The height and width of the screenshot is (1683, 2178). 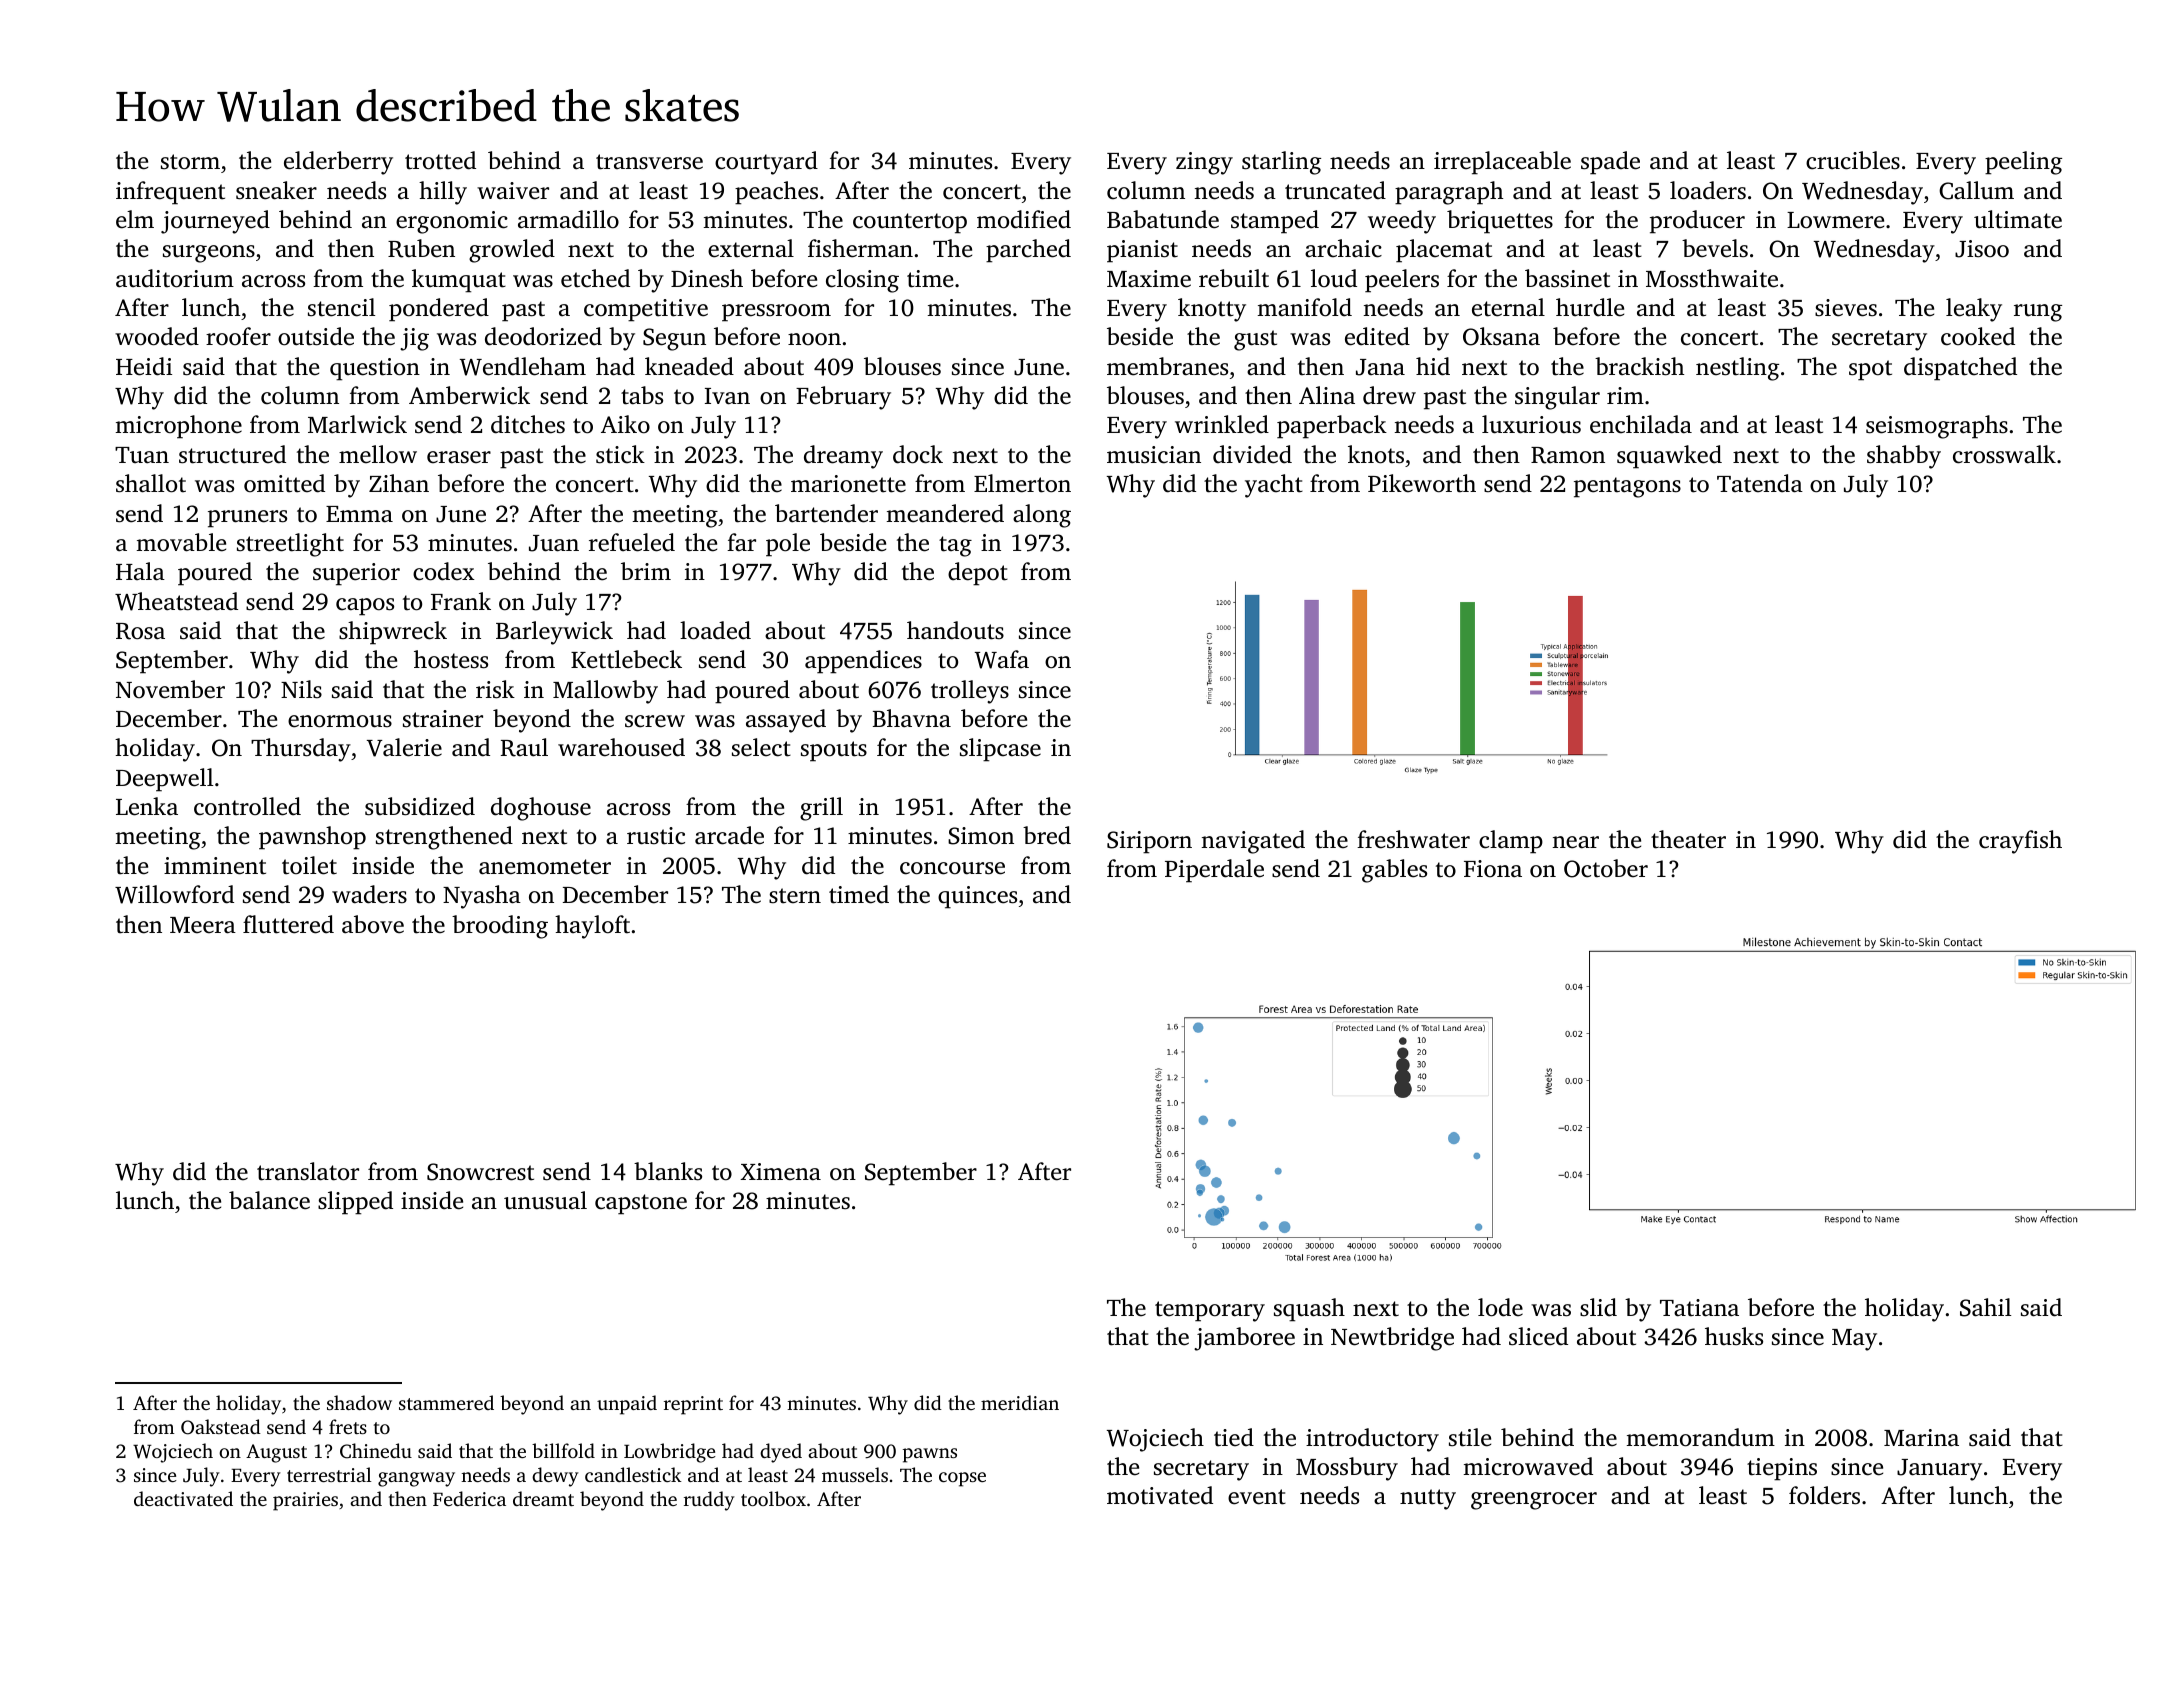 I want to click on elderberry, so click(x=338, y=163).
